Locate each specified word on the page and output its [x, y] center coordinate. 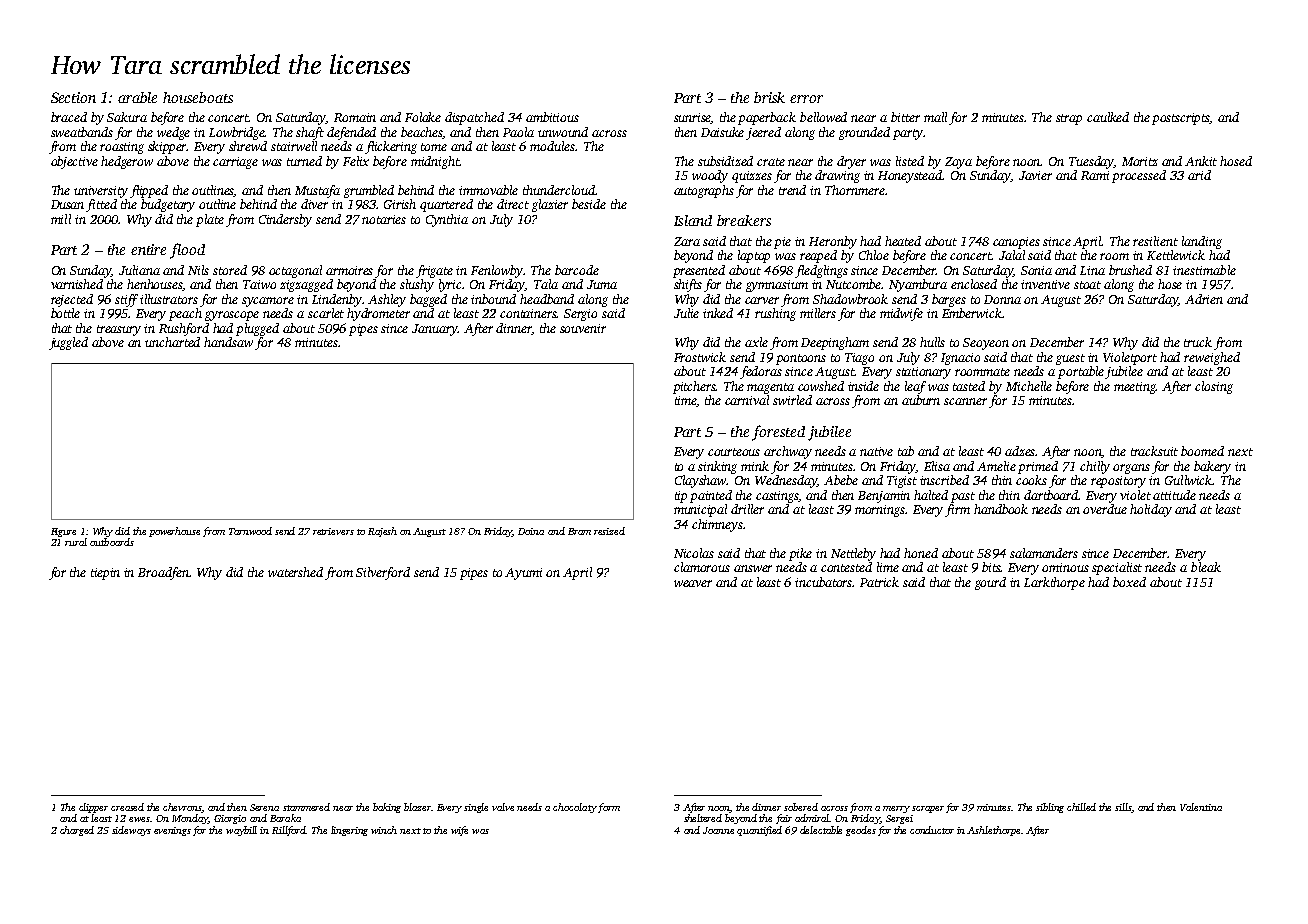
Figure [63, 532]
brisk [769, 97]
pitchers [694, 387]
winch [384, 830]
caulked [1108, 117]
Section [73, 97]
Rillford [289, 831]
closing [1214, 387]
